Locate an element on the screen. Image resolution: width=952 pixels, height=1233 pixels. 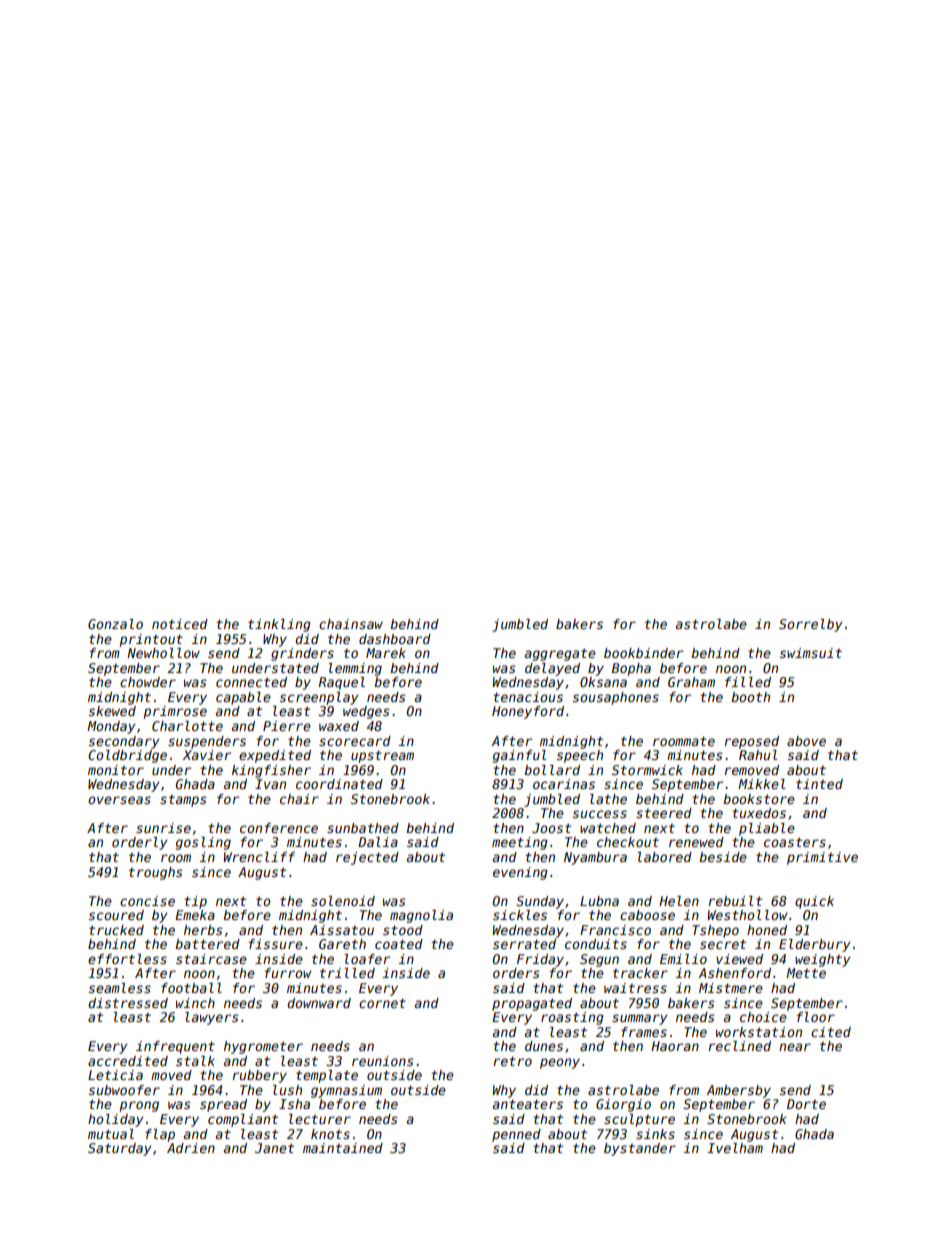
tuxedos is located at coordinates (759, 813).
